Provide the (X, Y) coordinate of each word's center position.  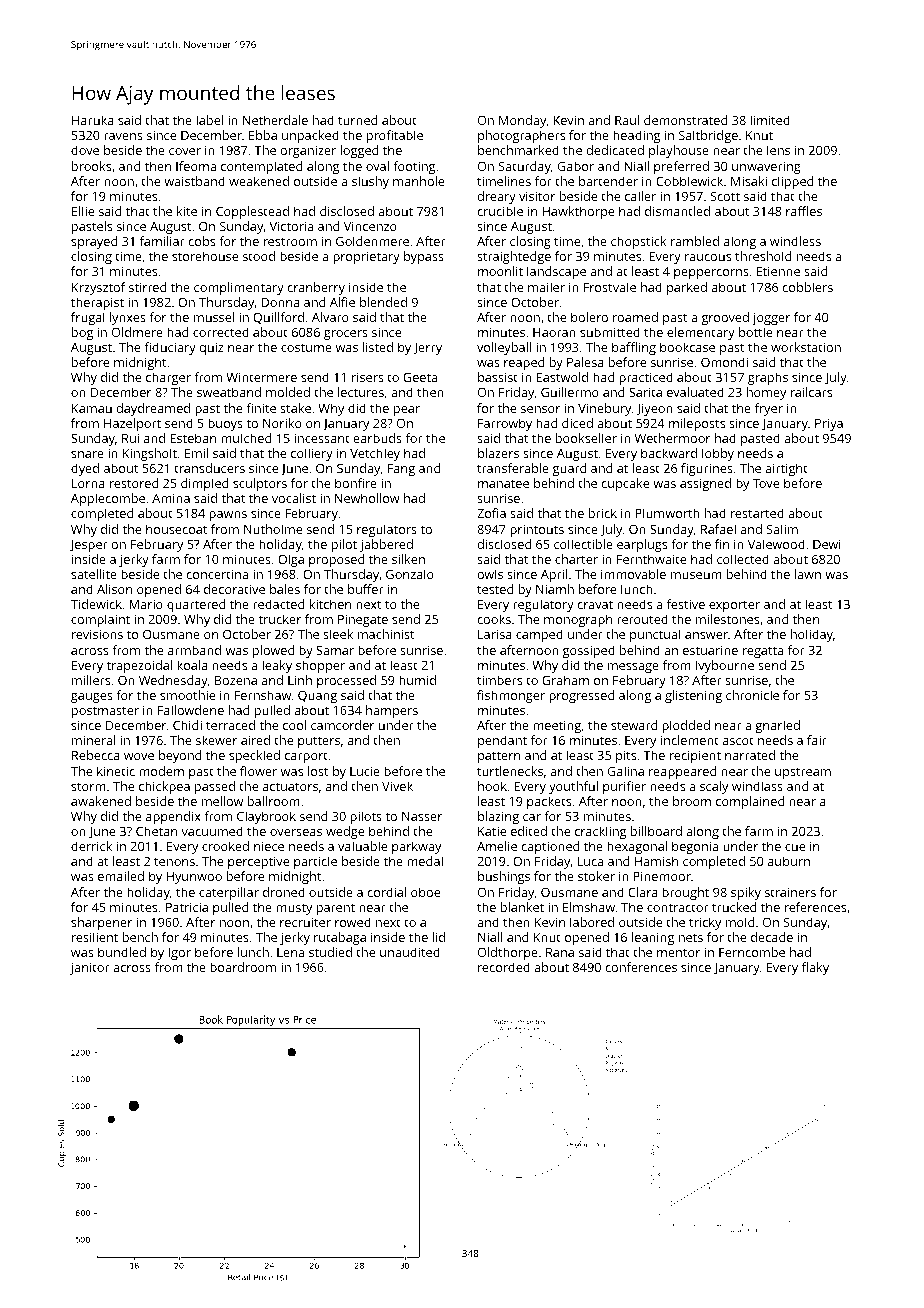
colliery (312, 454)
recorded (504, 967)
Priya (829, 424)
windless (795, 241)
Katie (492, 831)
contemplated (261, 167)
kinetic (116, 771)
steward (634, 725)
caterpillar (229, 893)
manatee (503, 483)
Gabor (576, 166)
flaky (815, 968)
